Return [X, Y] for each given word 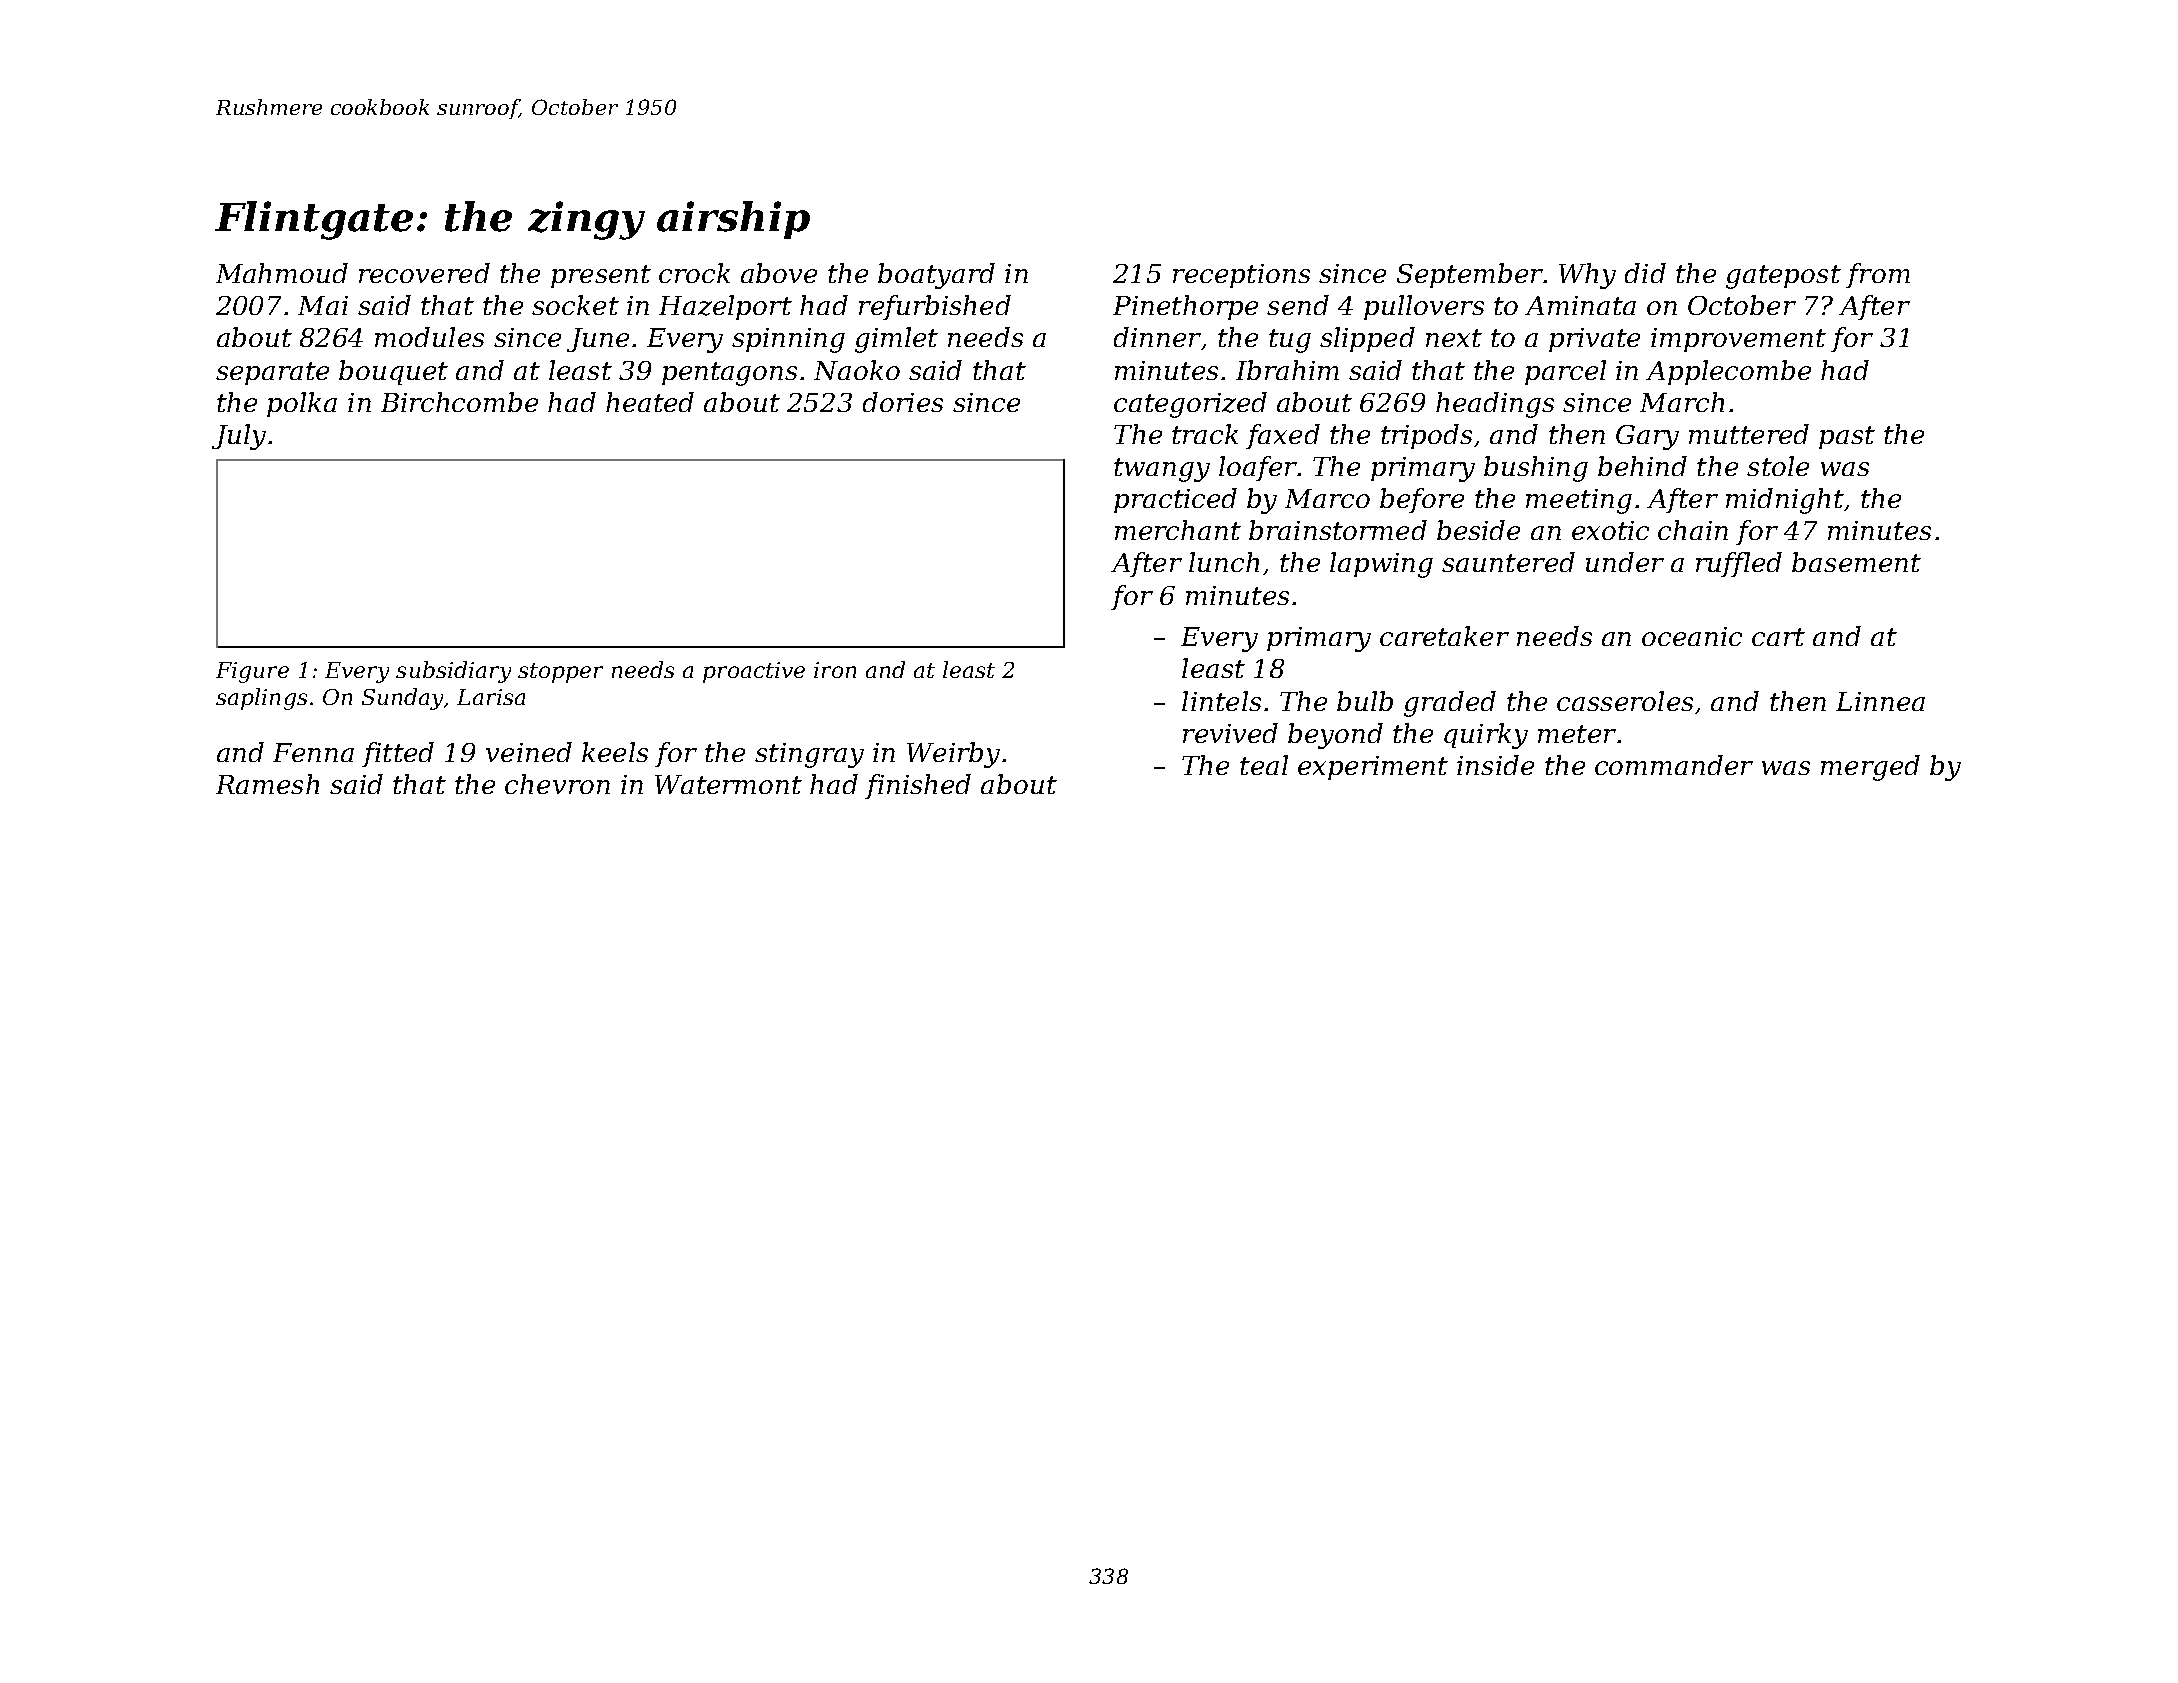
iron [835, 670]
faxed [1283, 436]
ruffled [1739, 564]
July [239, 437]
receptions [1241, 276]
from [1878, 275]
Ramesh [267, 784]
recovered [424, 273]
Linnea [1880, 701]
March [1682, 402]
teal [1264, 765]
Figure [252, 672]
